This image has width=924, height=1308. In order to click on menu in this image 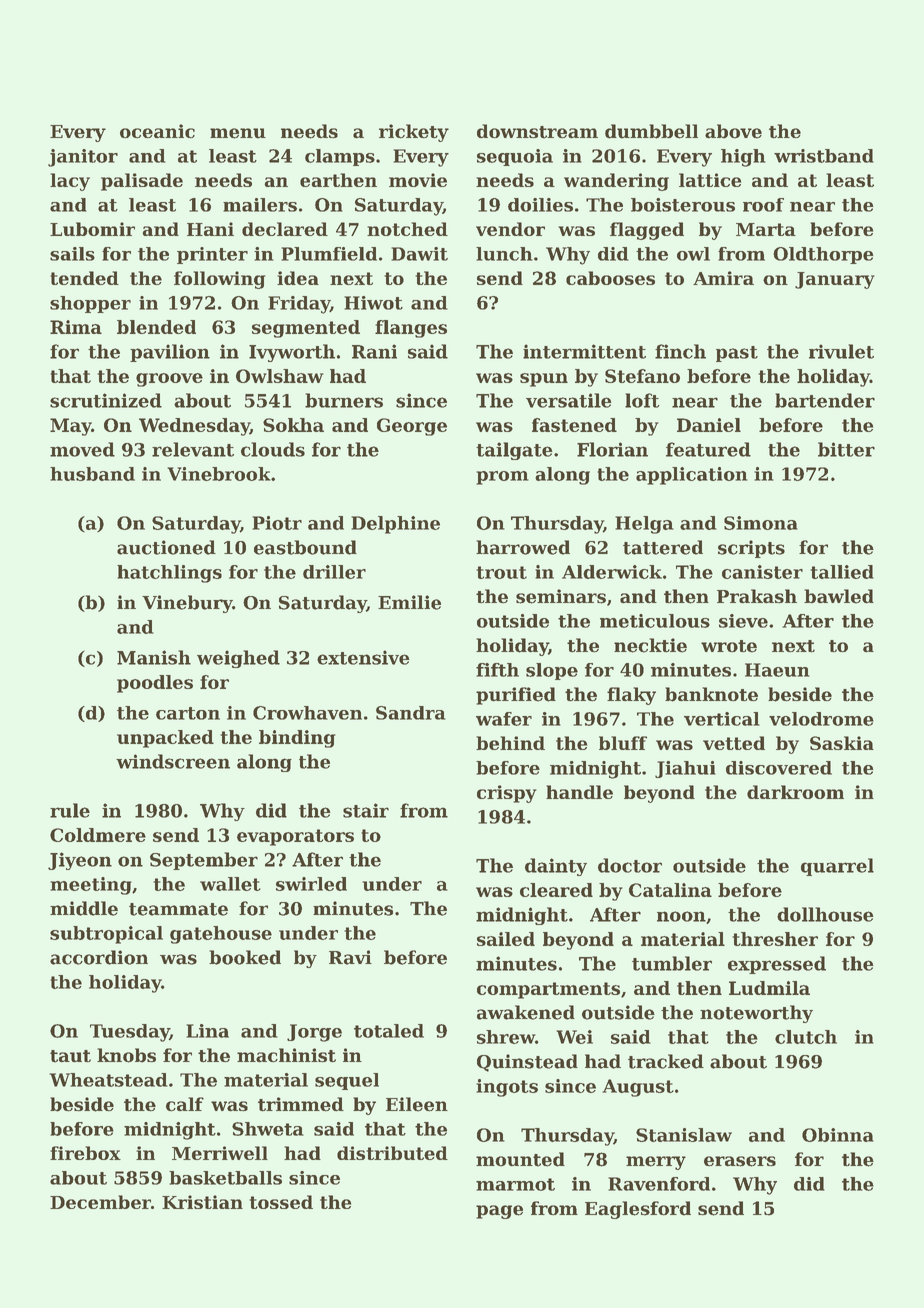, I will do `click(238, 133)`.
